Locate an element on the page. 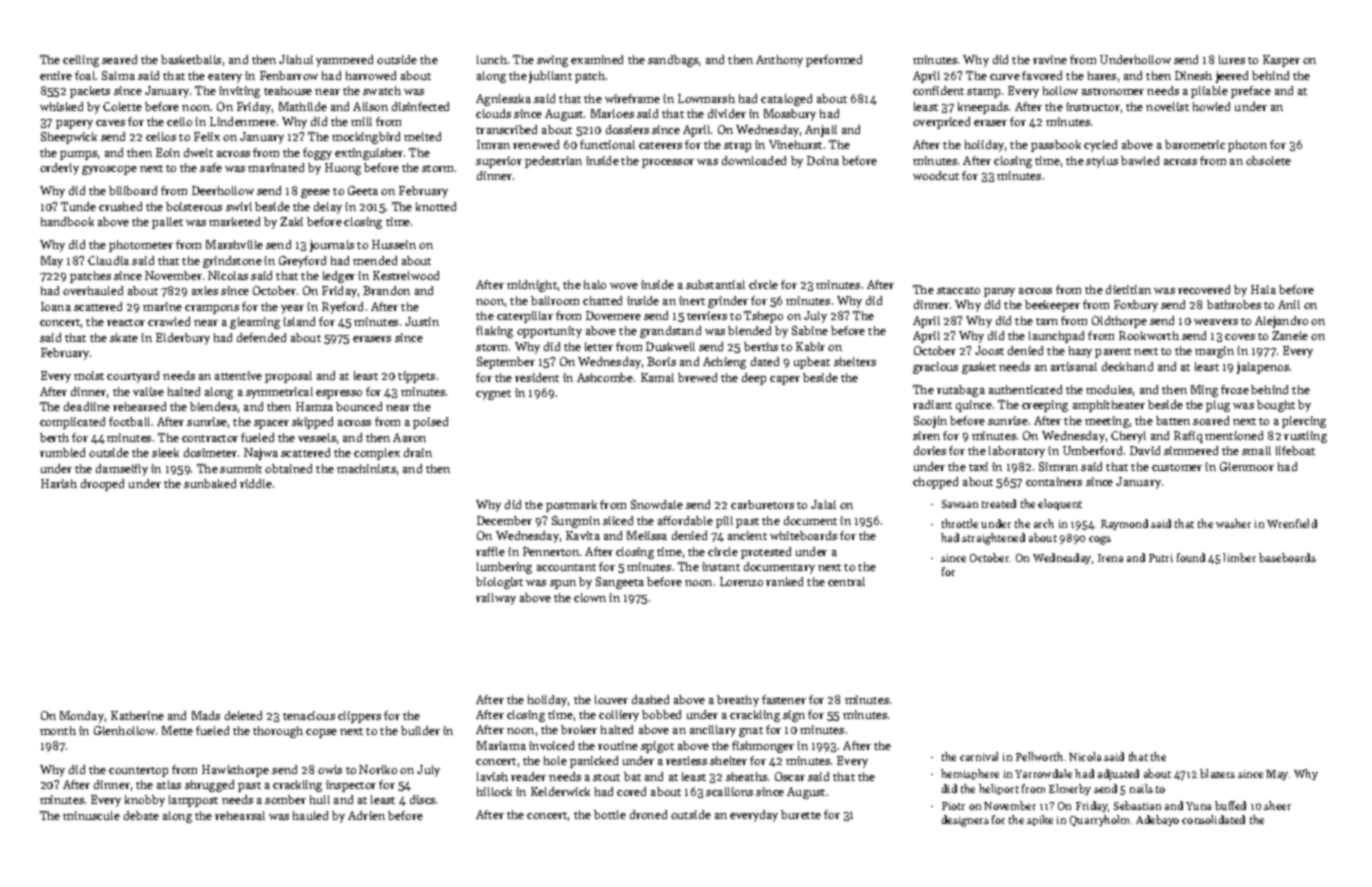 The width and height of the document is (1372, 887). minuscule is located at coordinates (91, 815).
